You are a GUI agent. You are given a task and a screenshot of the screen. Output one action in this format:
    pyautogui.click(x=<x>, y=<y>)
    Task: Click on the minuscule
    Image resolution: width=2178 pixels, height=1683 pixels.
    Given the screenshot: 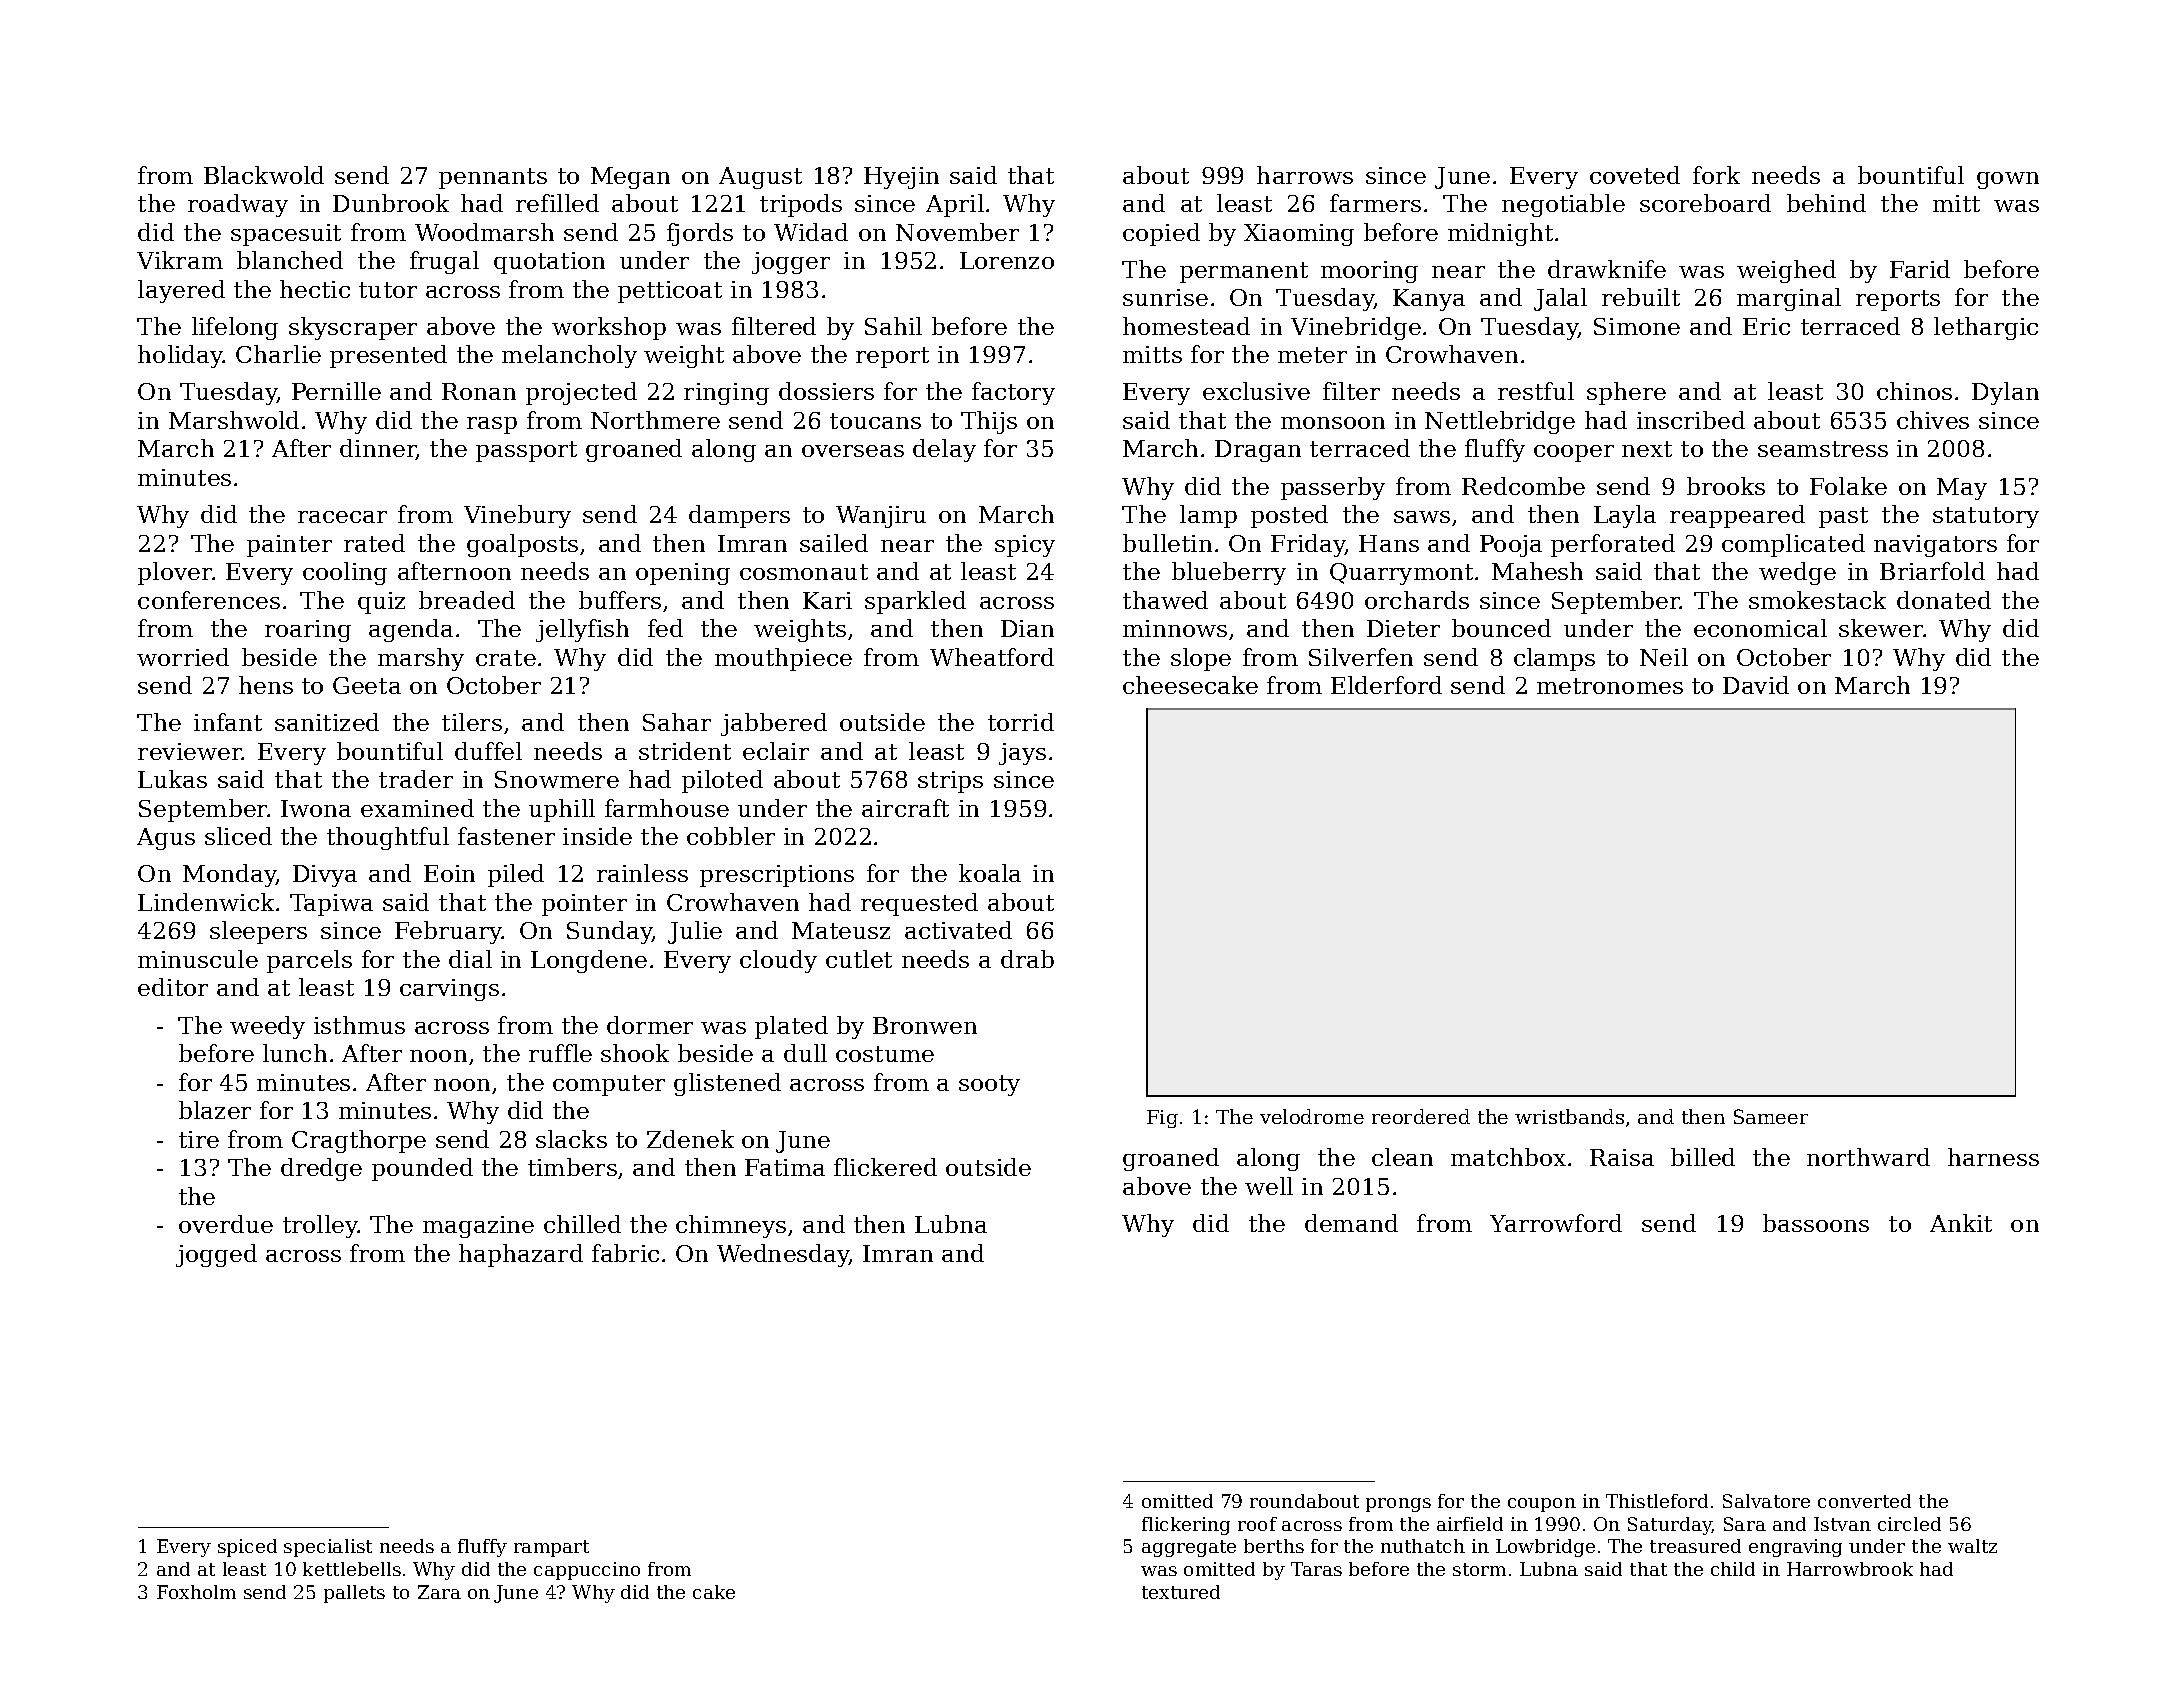 What is the action you would take?
    pyautogui.click(x=198, y=959)
